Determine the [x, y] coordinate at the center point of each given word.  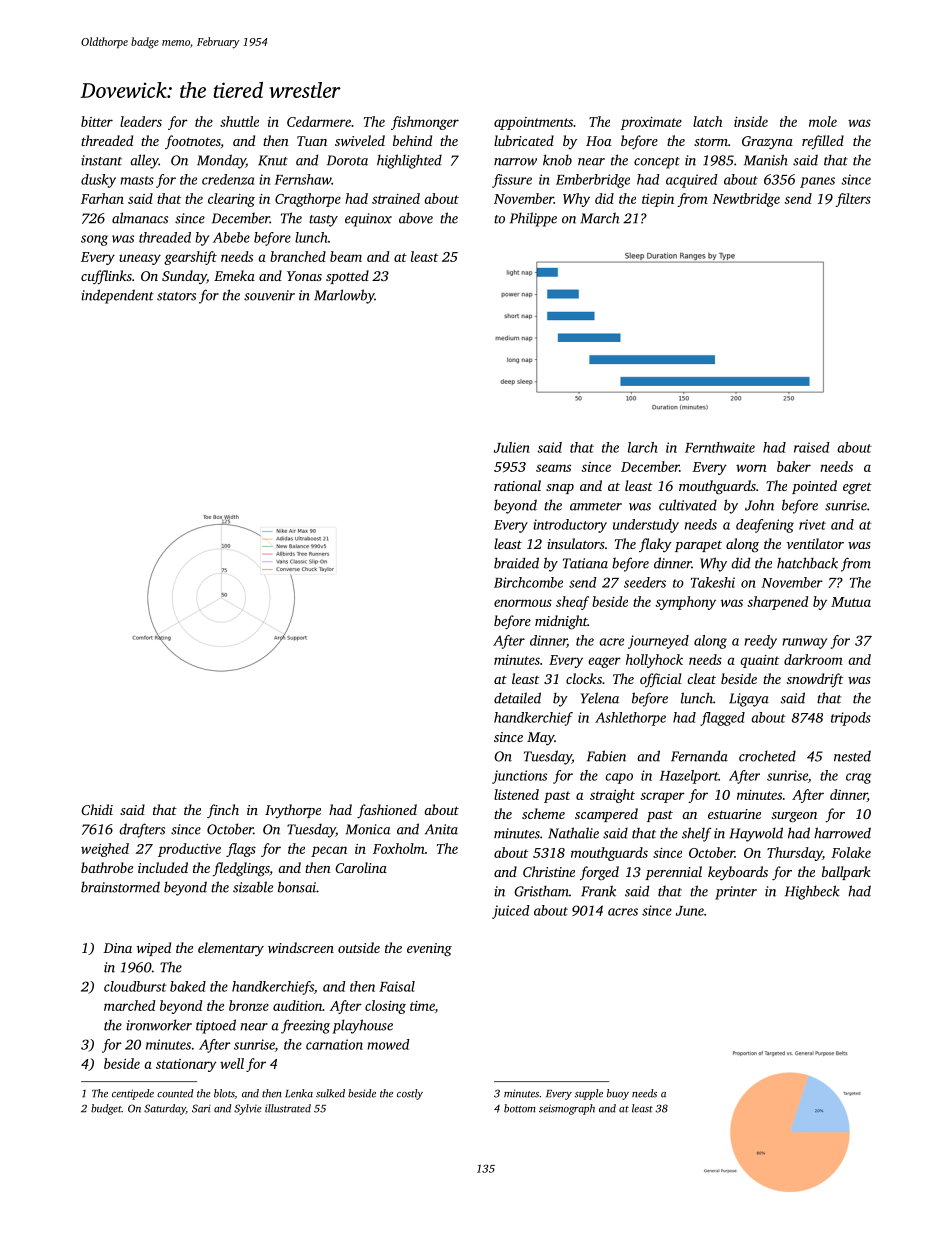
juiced [511, 912]
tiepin [658, 200]
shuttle [239, 121]
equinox [368, 220]
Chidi [97, 809]
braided [516, 563]
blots [224, 1093]
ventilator [815, 543]
